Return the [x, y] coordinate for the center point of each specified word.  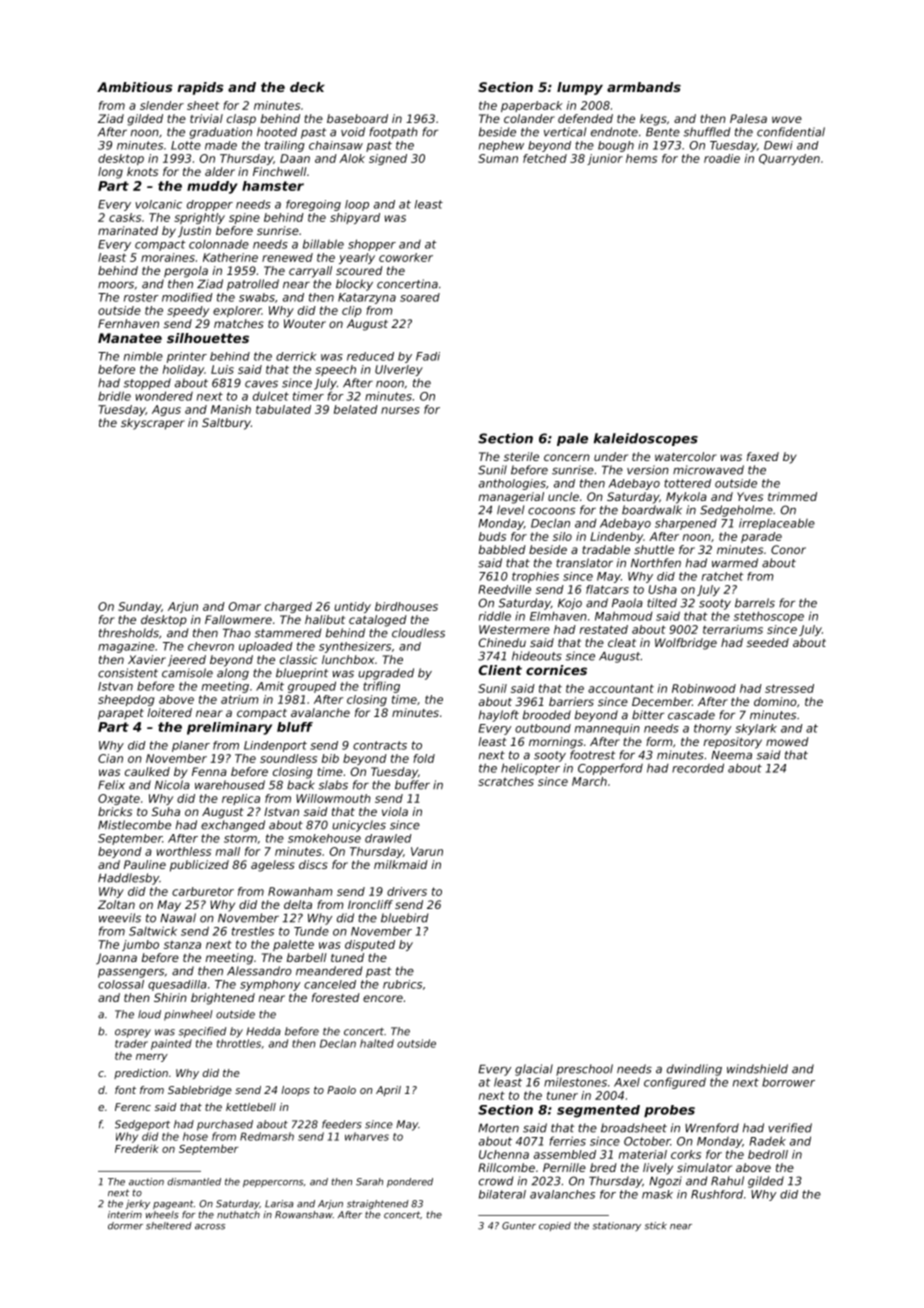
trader [131, 1043]
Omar [245, 606]
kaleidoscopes [646, 439]
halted [377, 1043]
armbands [644, 87]
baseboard [357, 118]
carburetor [203, 891]
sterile [521, 456]
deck [307, 87]
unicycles [359, 826]
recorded [698, 768]
